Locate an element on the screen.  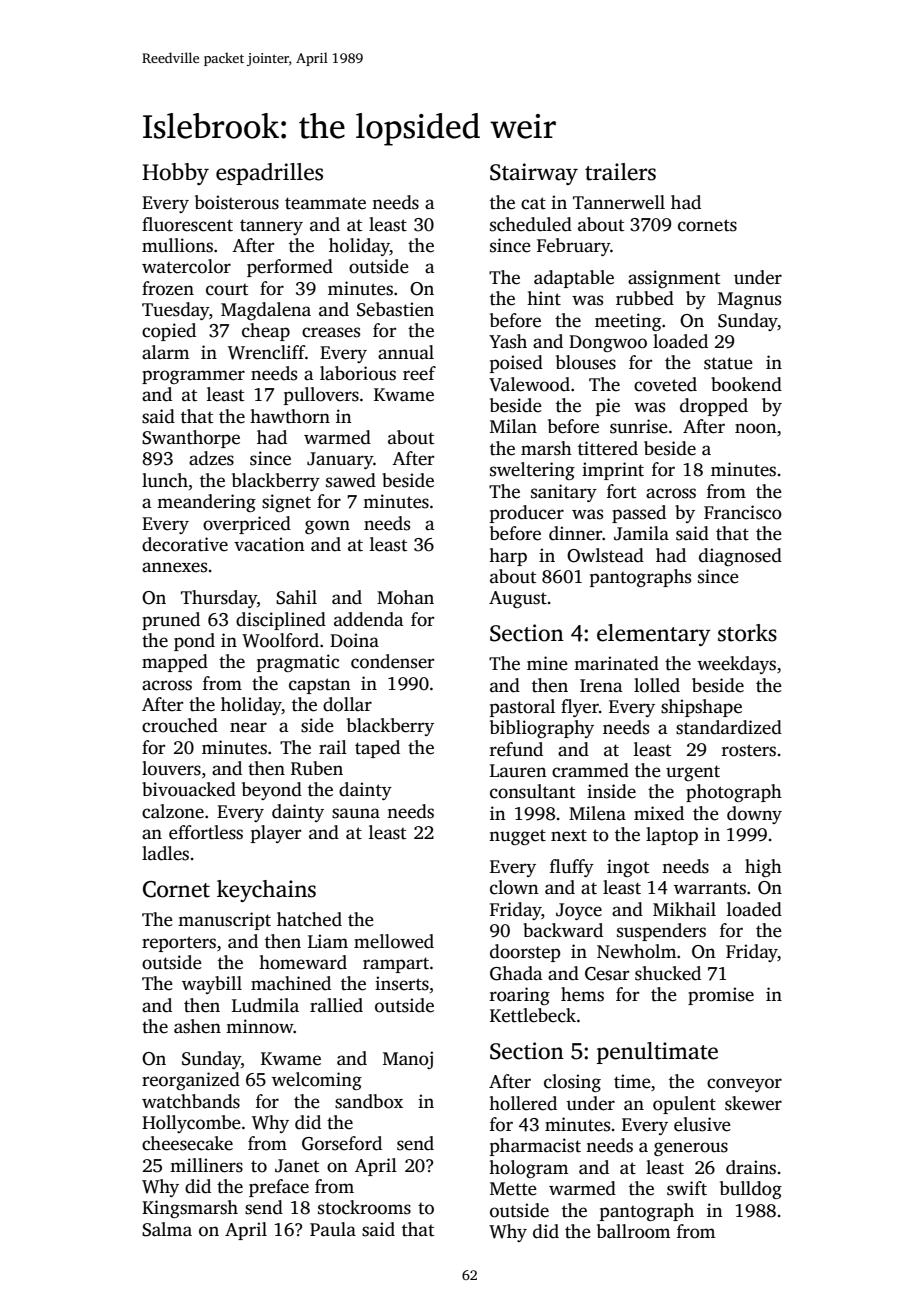
hawthorn is located at coordinates (290, 416).
